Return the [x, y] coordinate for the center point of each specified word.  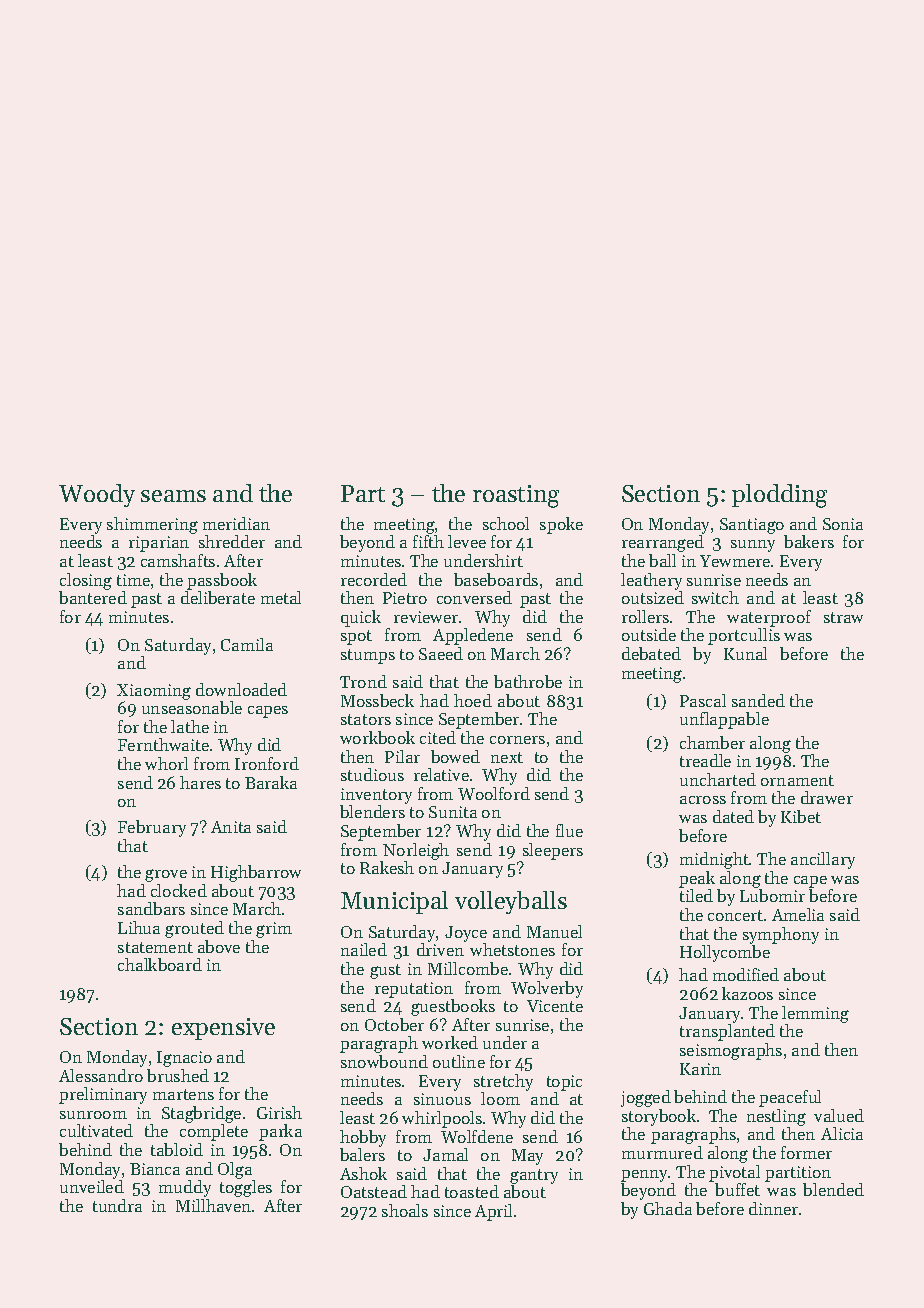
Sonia [843, 524]
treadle [705, 760]
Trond [363, 681]
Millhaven [213, 1205]
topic [564, 1083]
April [493, 1212]
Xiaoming [154, 692]
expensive [223, 1029]
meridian [236, 523]
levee [467, 541]
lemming [815, 1014]
